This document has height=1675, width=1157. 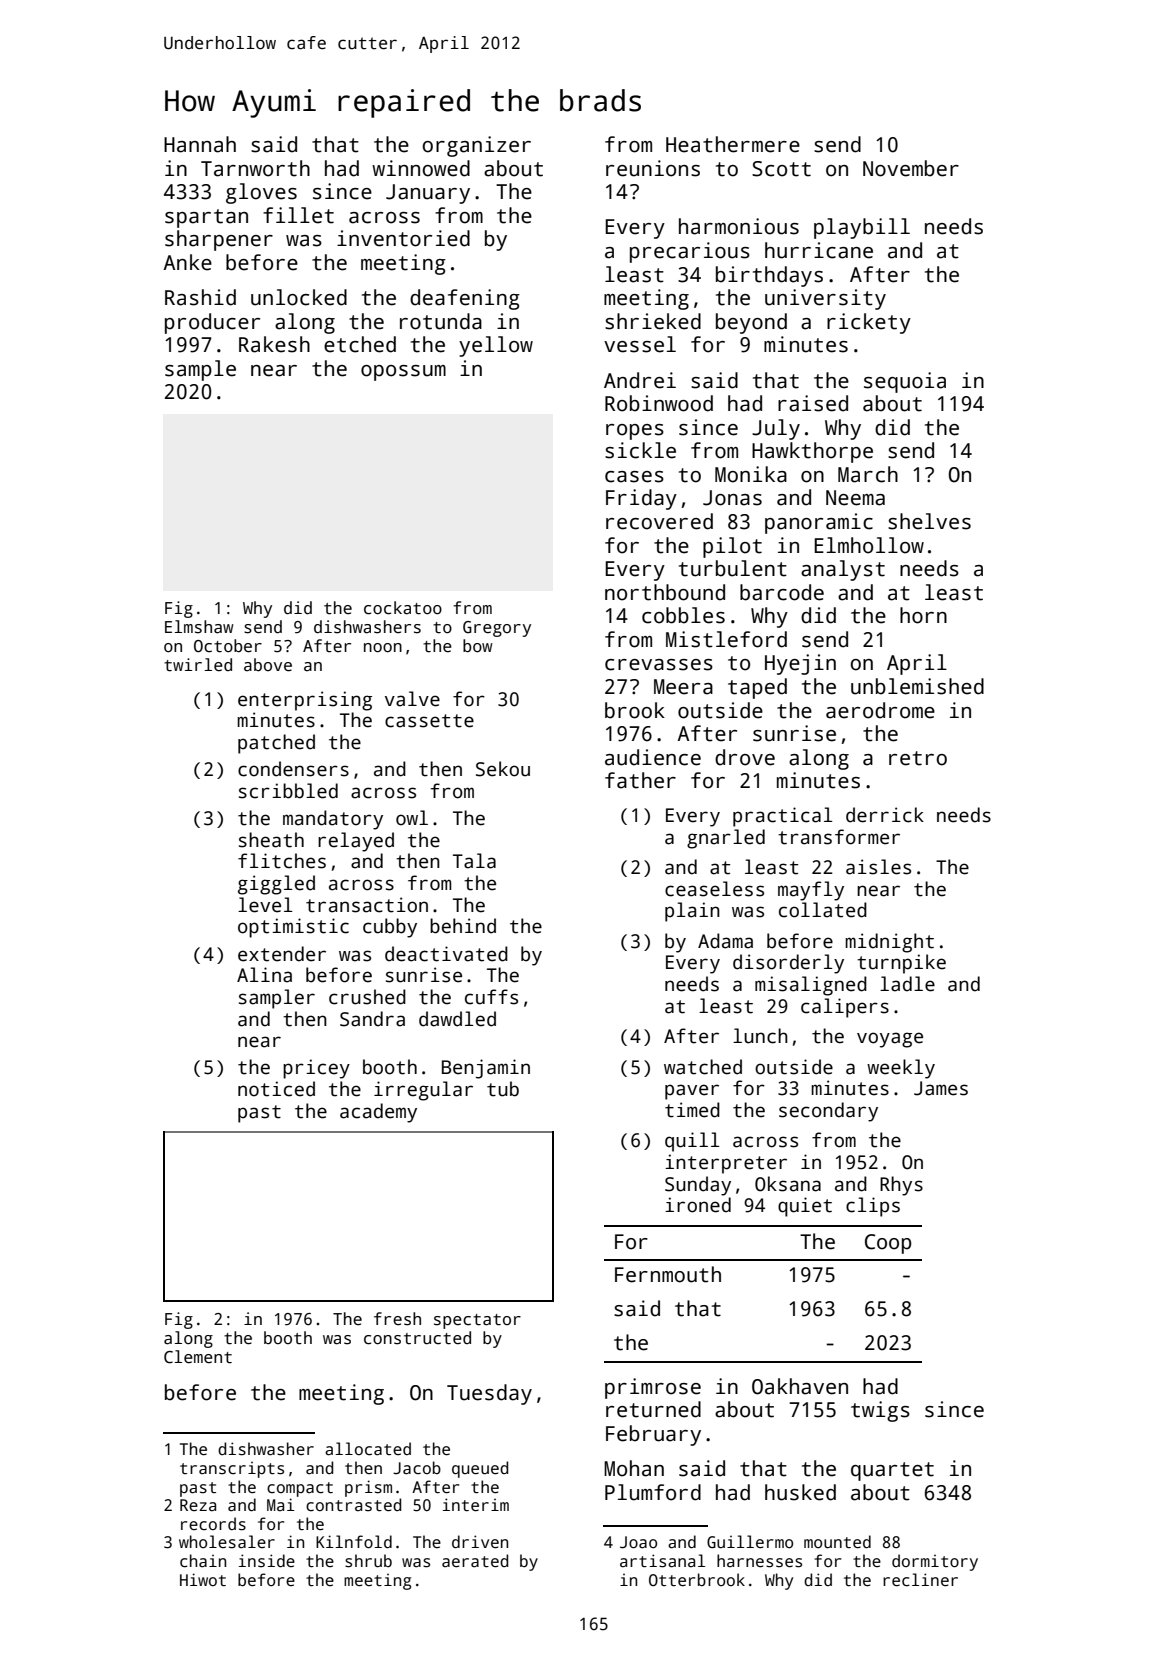 I want to click on winnowed, so click(x=421, y=168).
